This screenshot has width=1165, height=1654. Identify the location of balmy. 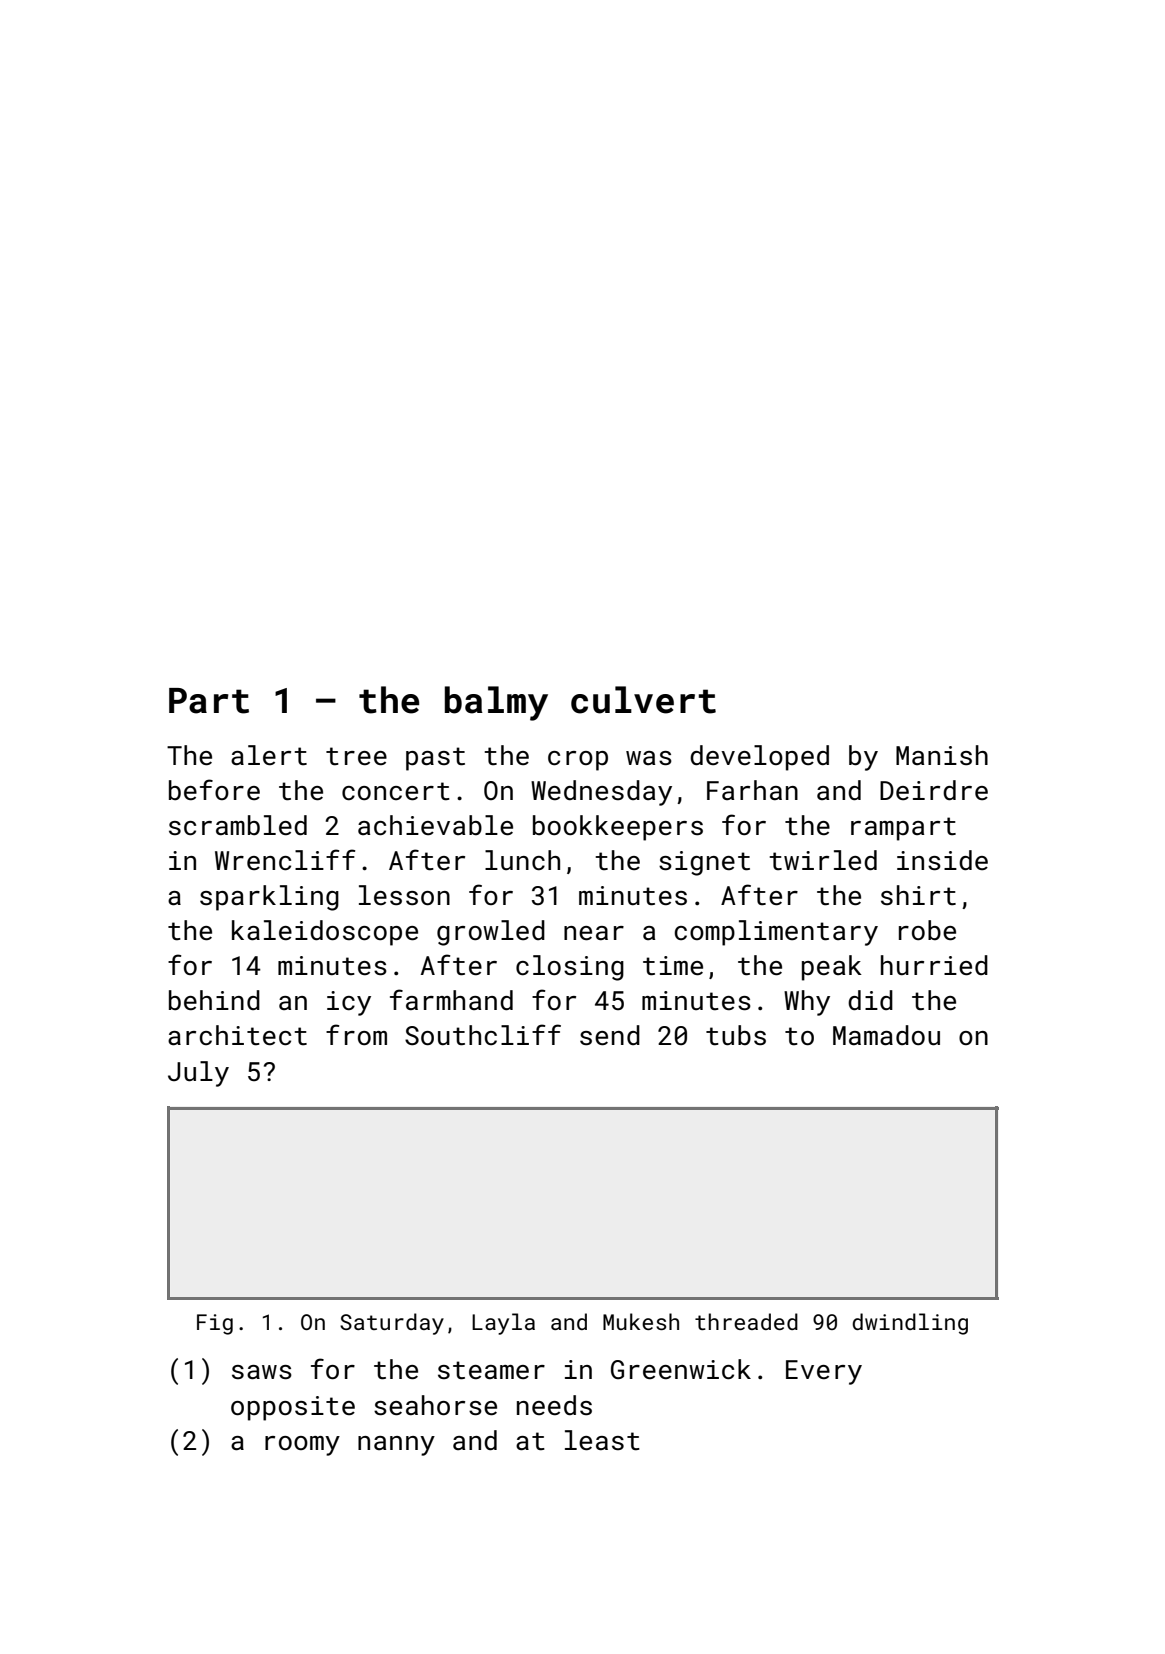
(496, 703).
